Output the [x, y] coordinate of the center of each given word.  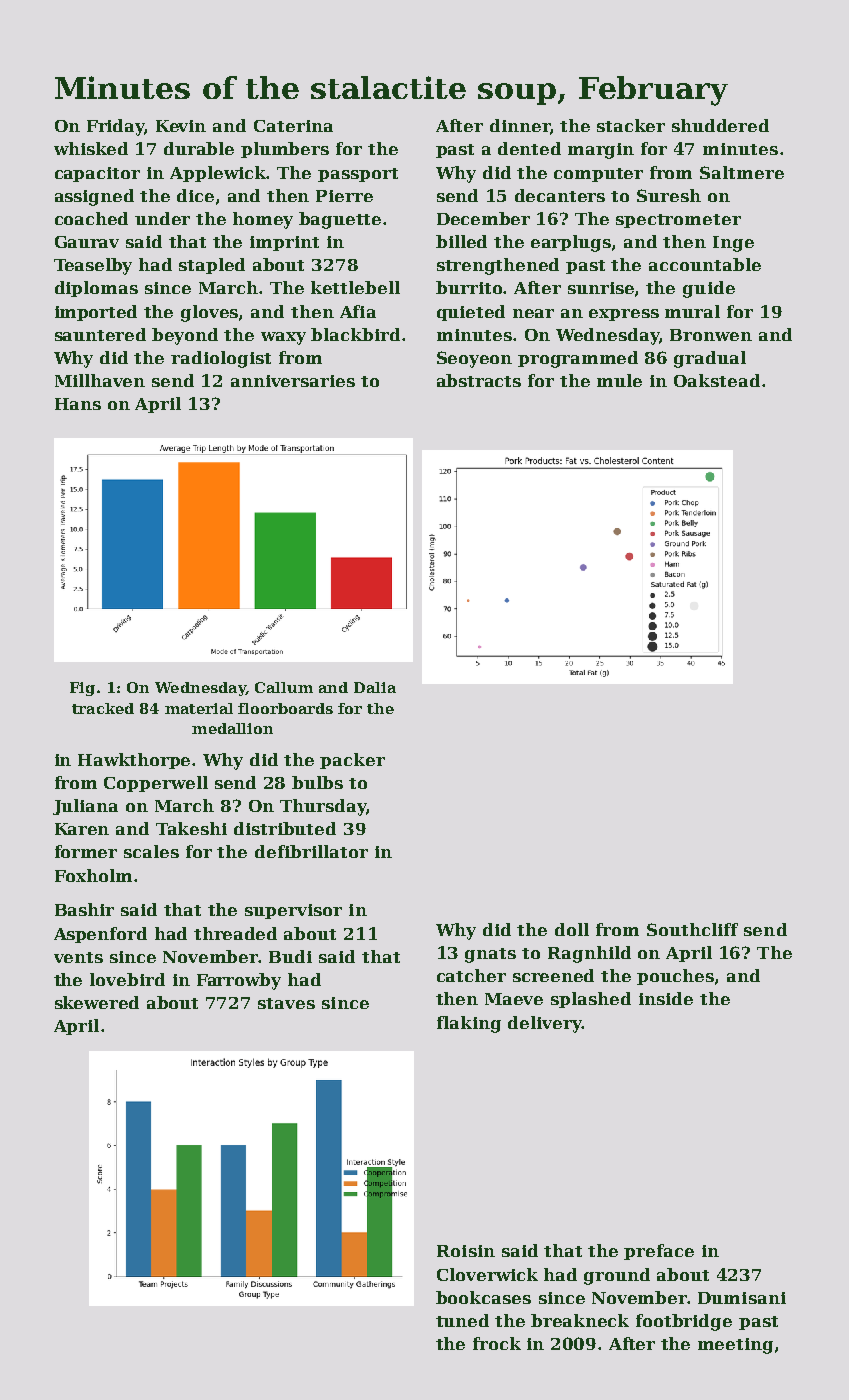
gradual [710, 359]
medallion [232, 728]
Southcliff [692, 929]
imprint [284, 243]
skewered [97, 1002]
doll [572, 929]
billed [461, 241]
